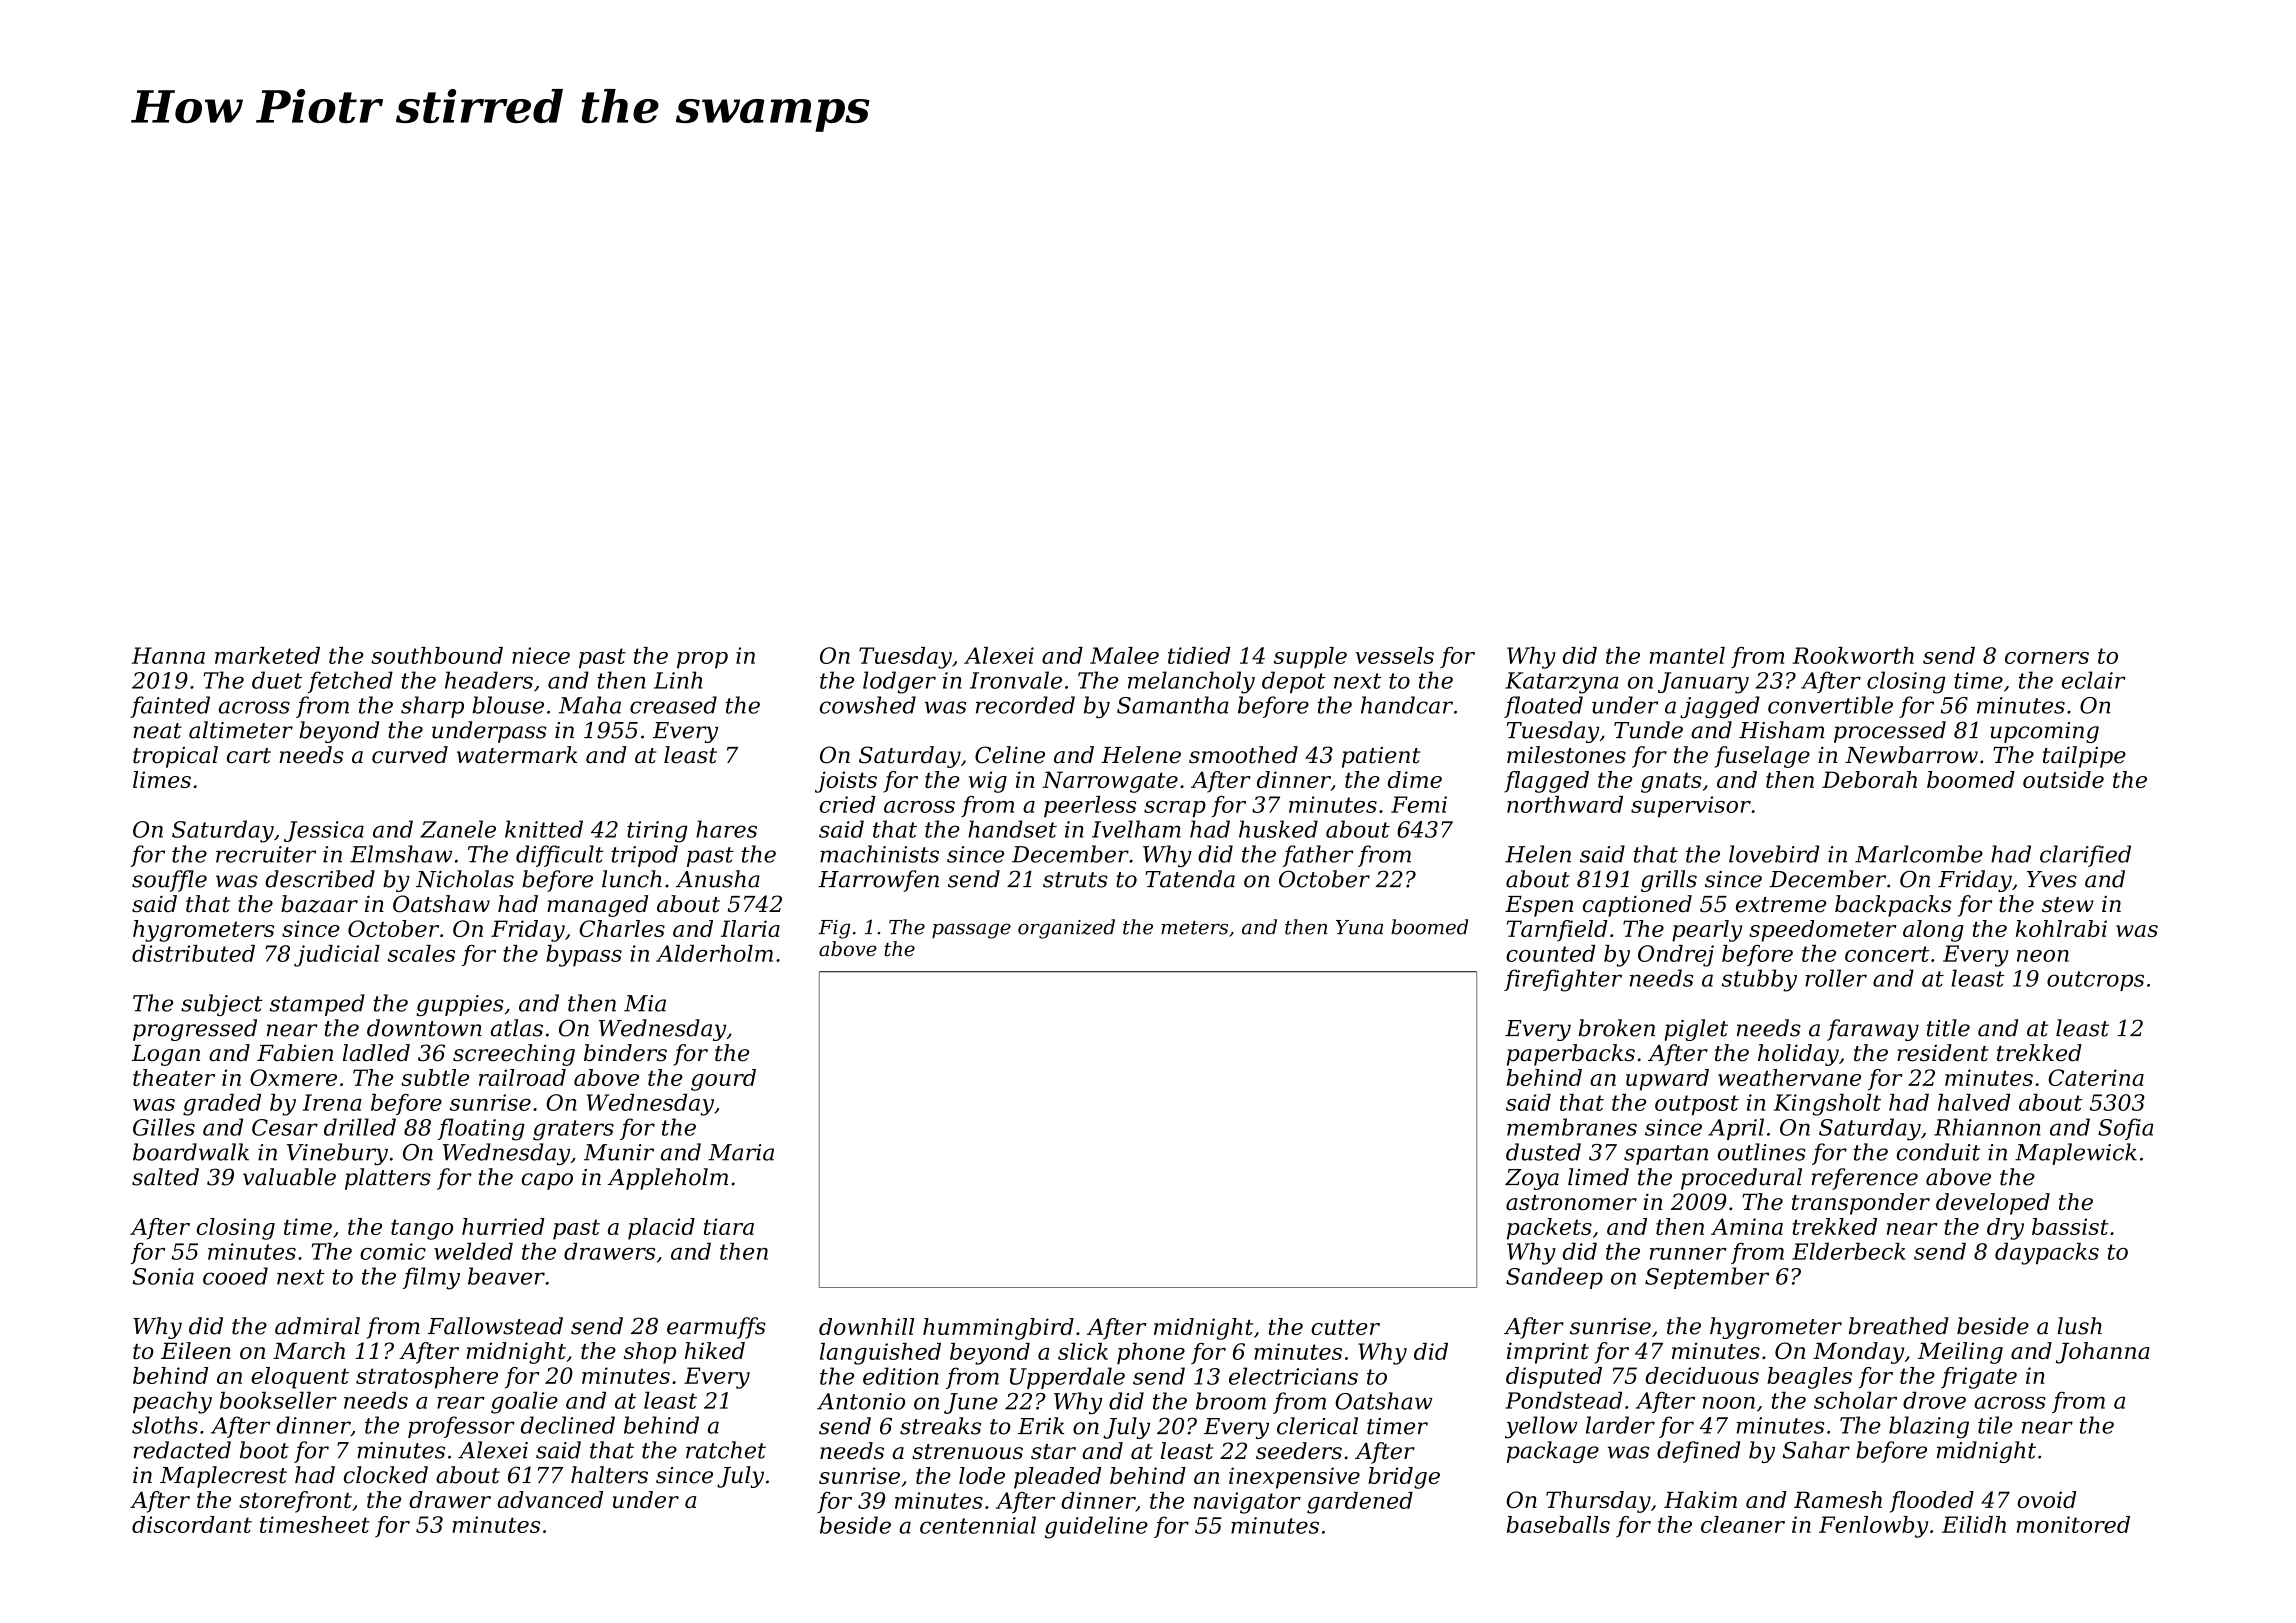 This screenshot has height=1623, width=2296. Describe the element at coordinates (421, 953) in the screenshot. I see `scales` at that location.
